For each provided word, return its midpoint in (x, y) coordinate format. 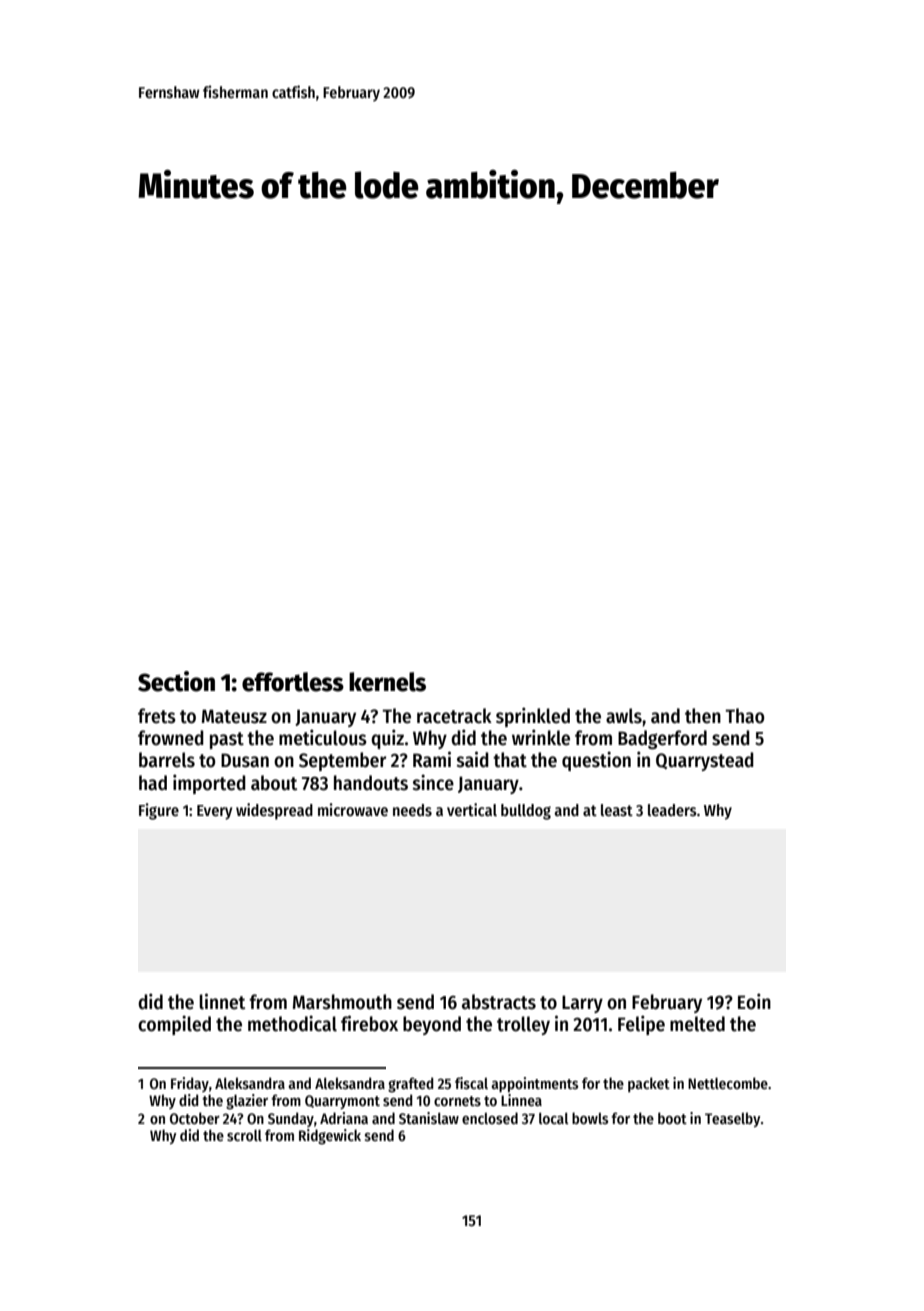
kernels (387, 682)
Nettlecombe (728, 1083)
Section (176, 681)
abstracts (499, 1002)
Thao (744, 716)
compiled (174, 1025)
